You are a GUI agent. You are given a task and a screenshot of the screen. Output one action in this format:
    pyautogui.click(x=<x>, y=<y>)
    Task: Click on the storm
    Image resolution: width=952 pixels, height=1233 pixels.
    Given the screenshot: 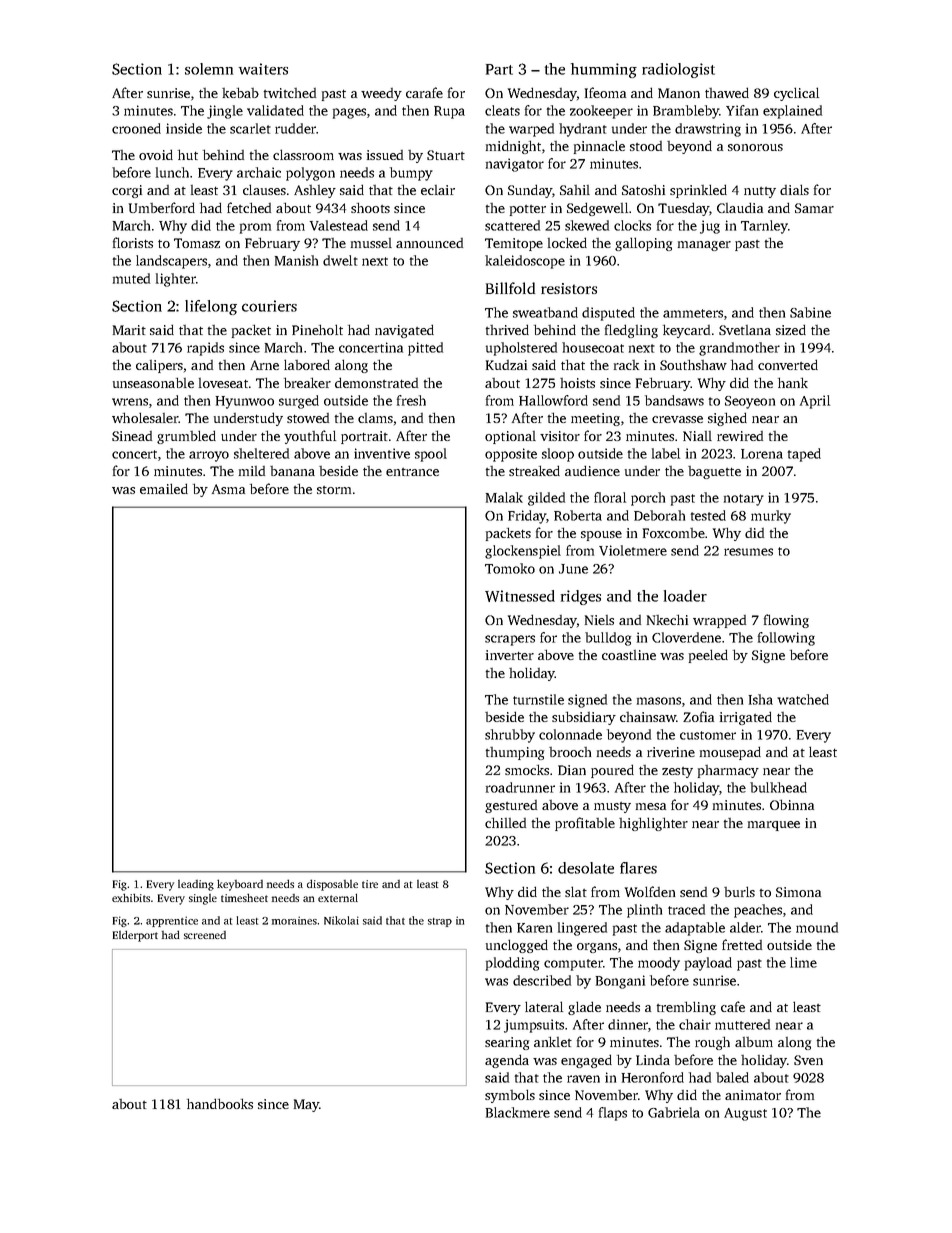 What is the action you would take?
    pyautogui.click(x=334, y=490)
